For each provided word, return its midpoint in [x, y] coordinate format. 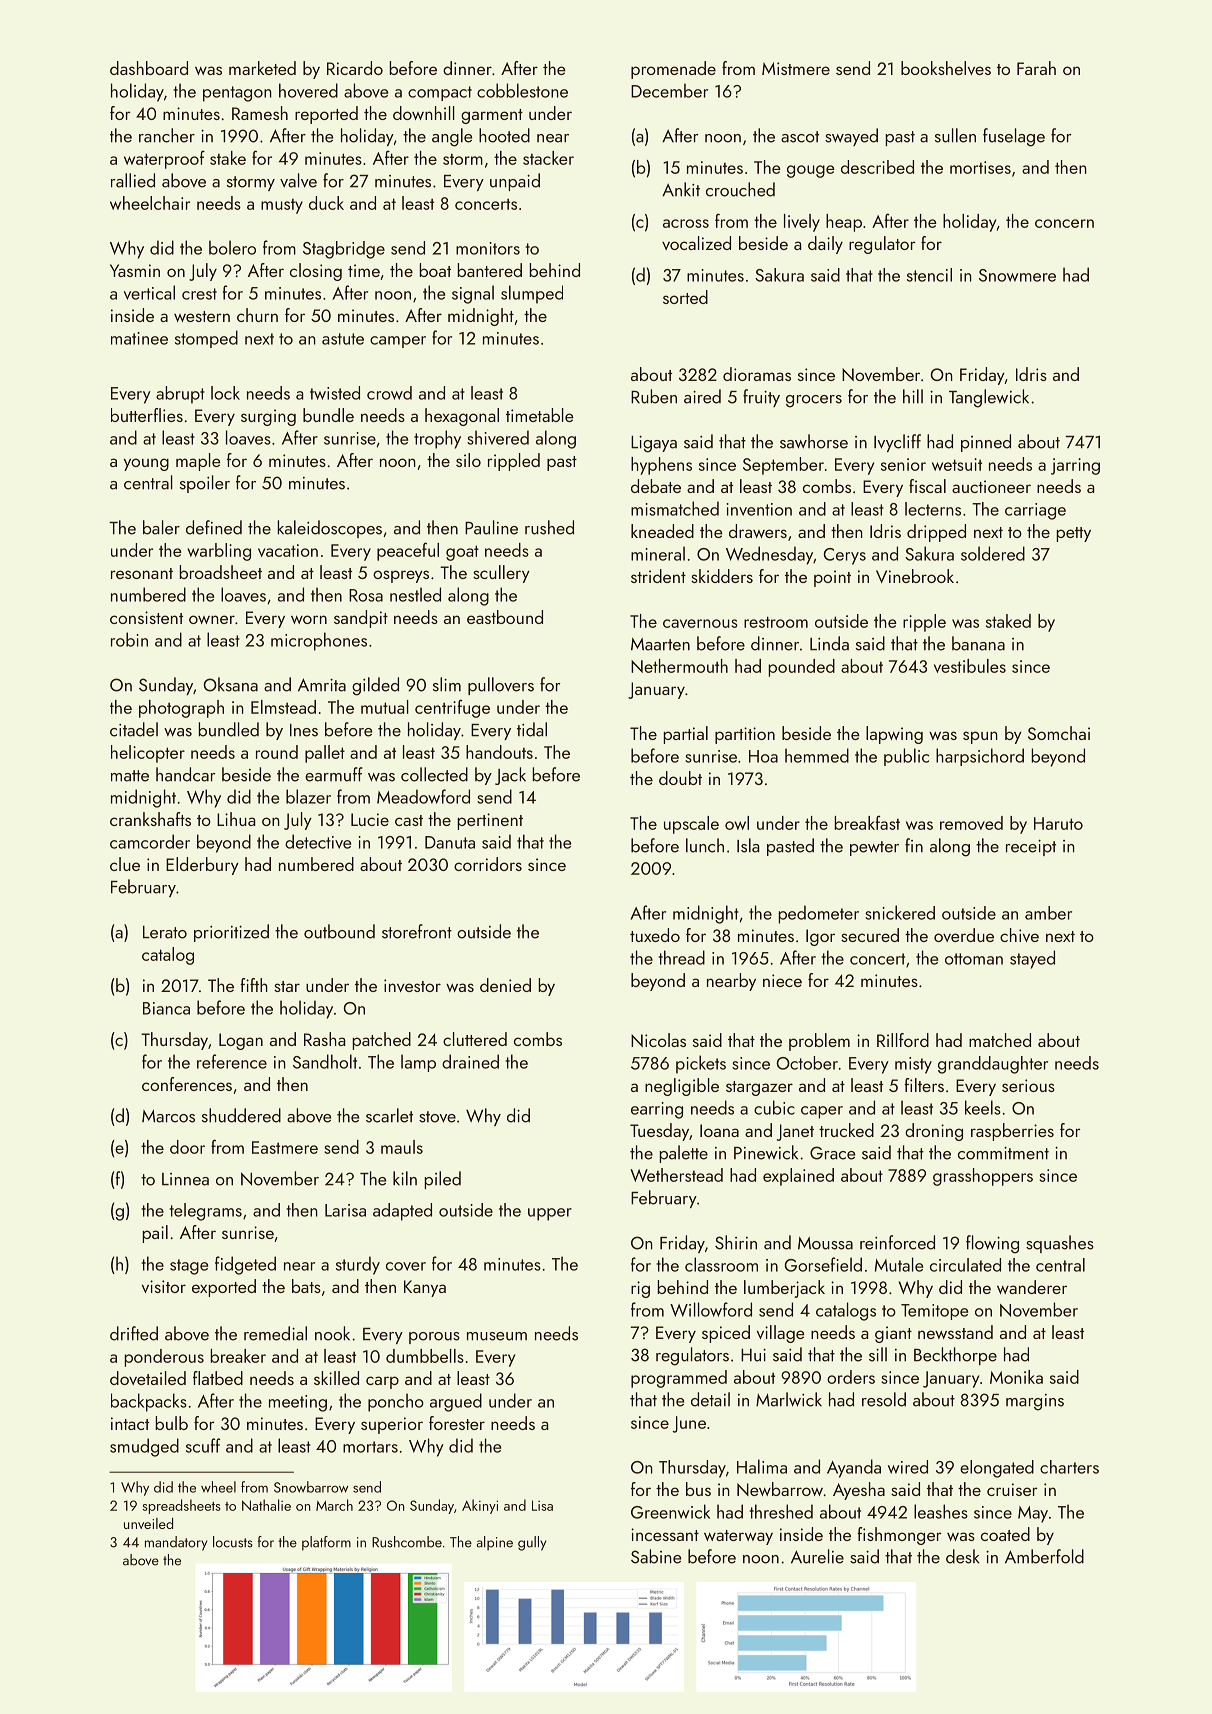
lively [802, 223]
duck [326, 203]
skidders [722, 576]
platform [326, 1543]
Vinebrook [915, 576]
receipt [1031, 847]
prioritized [231, 933]
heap [844, 223]
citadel [134, 729]
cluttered [475, 1039]
